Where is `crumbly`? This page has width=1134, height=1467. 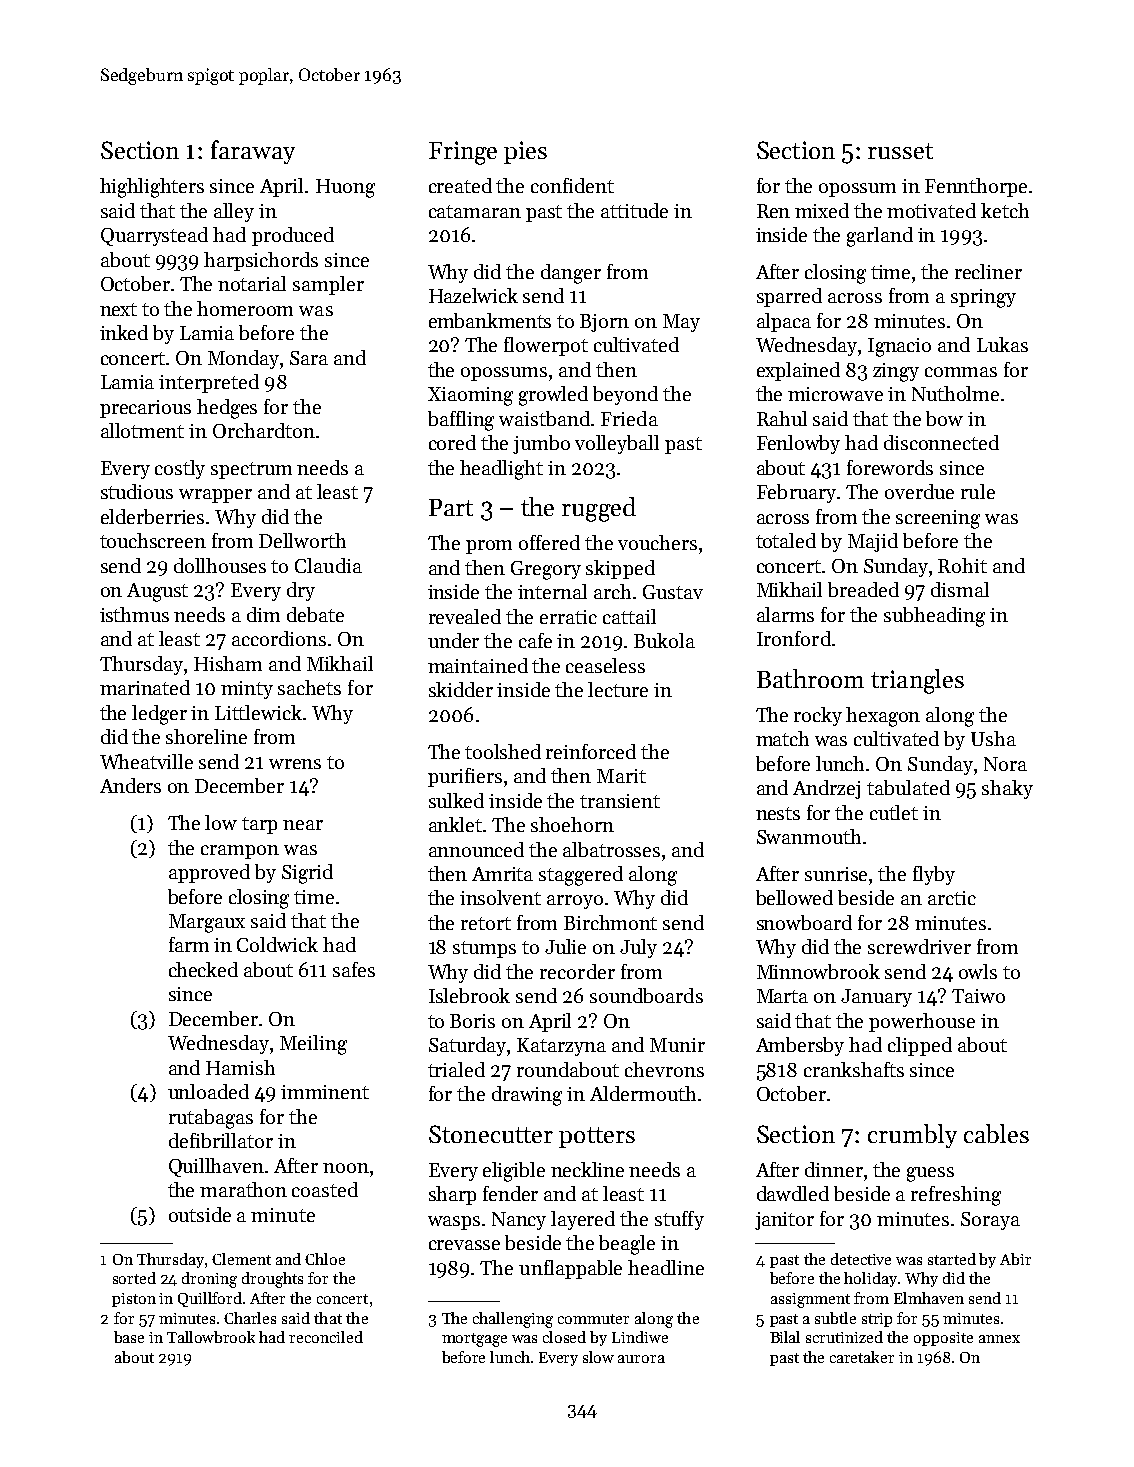
crumbly is located at coordinates (912, 1136).
